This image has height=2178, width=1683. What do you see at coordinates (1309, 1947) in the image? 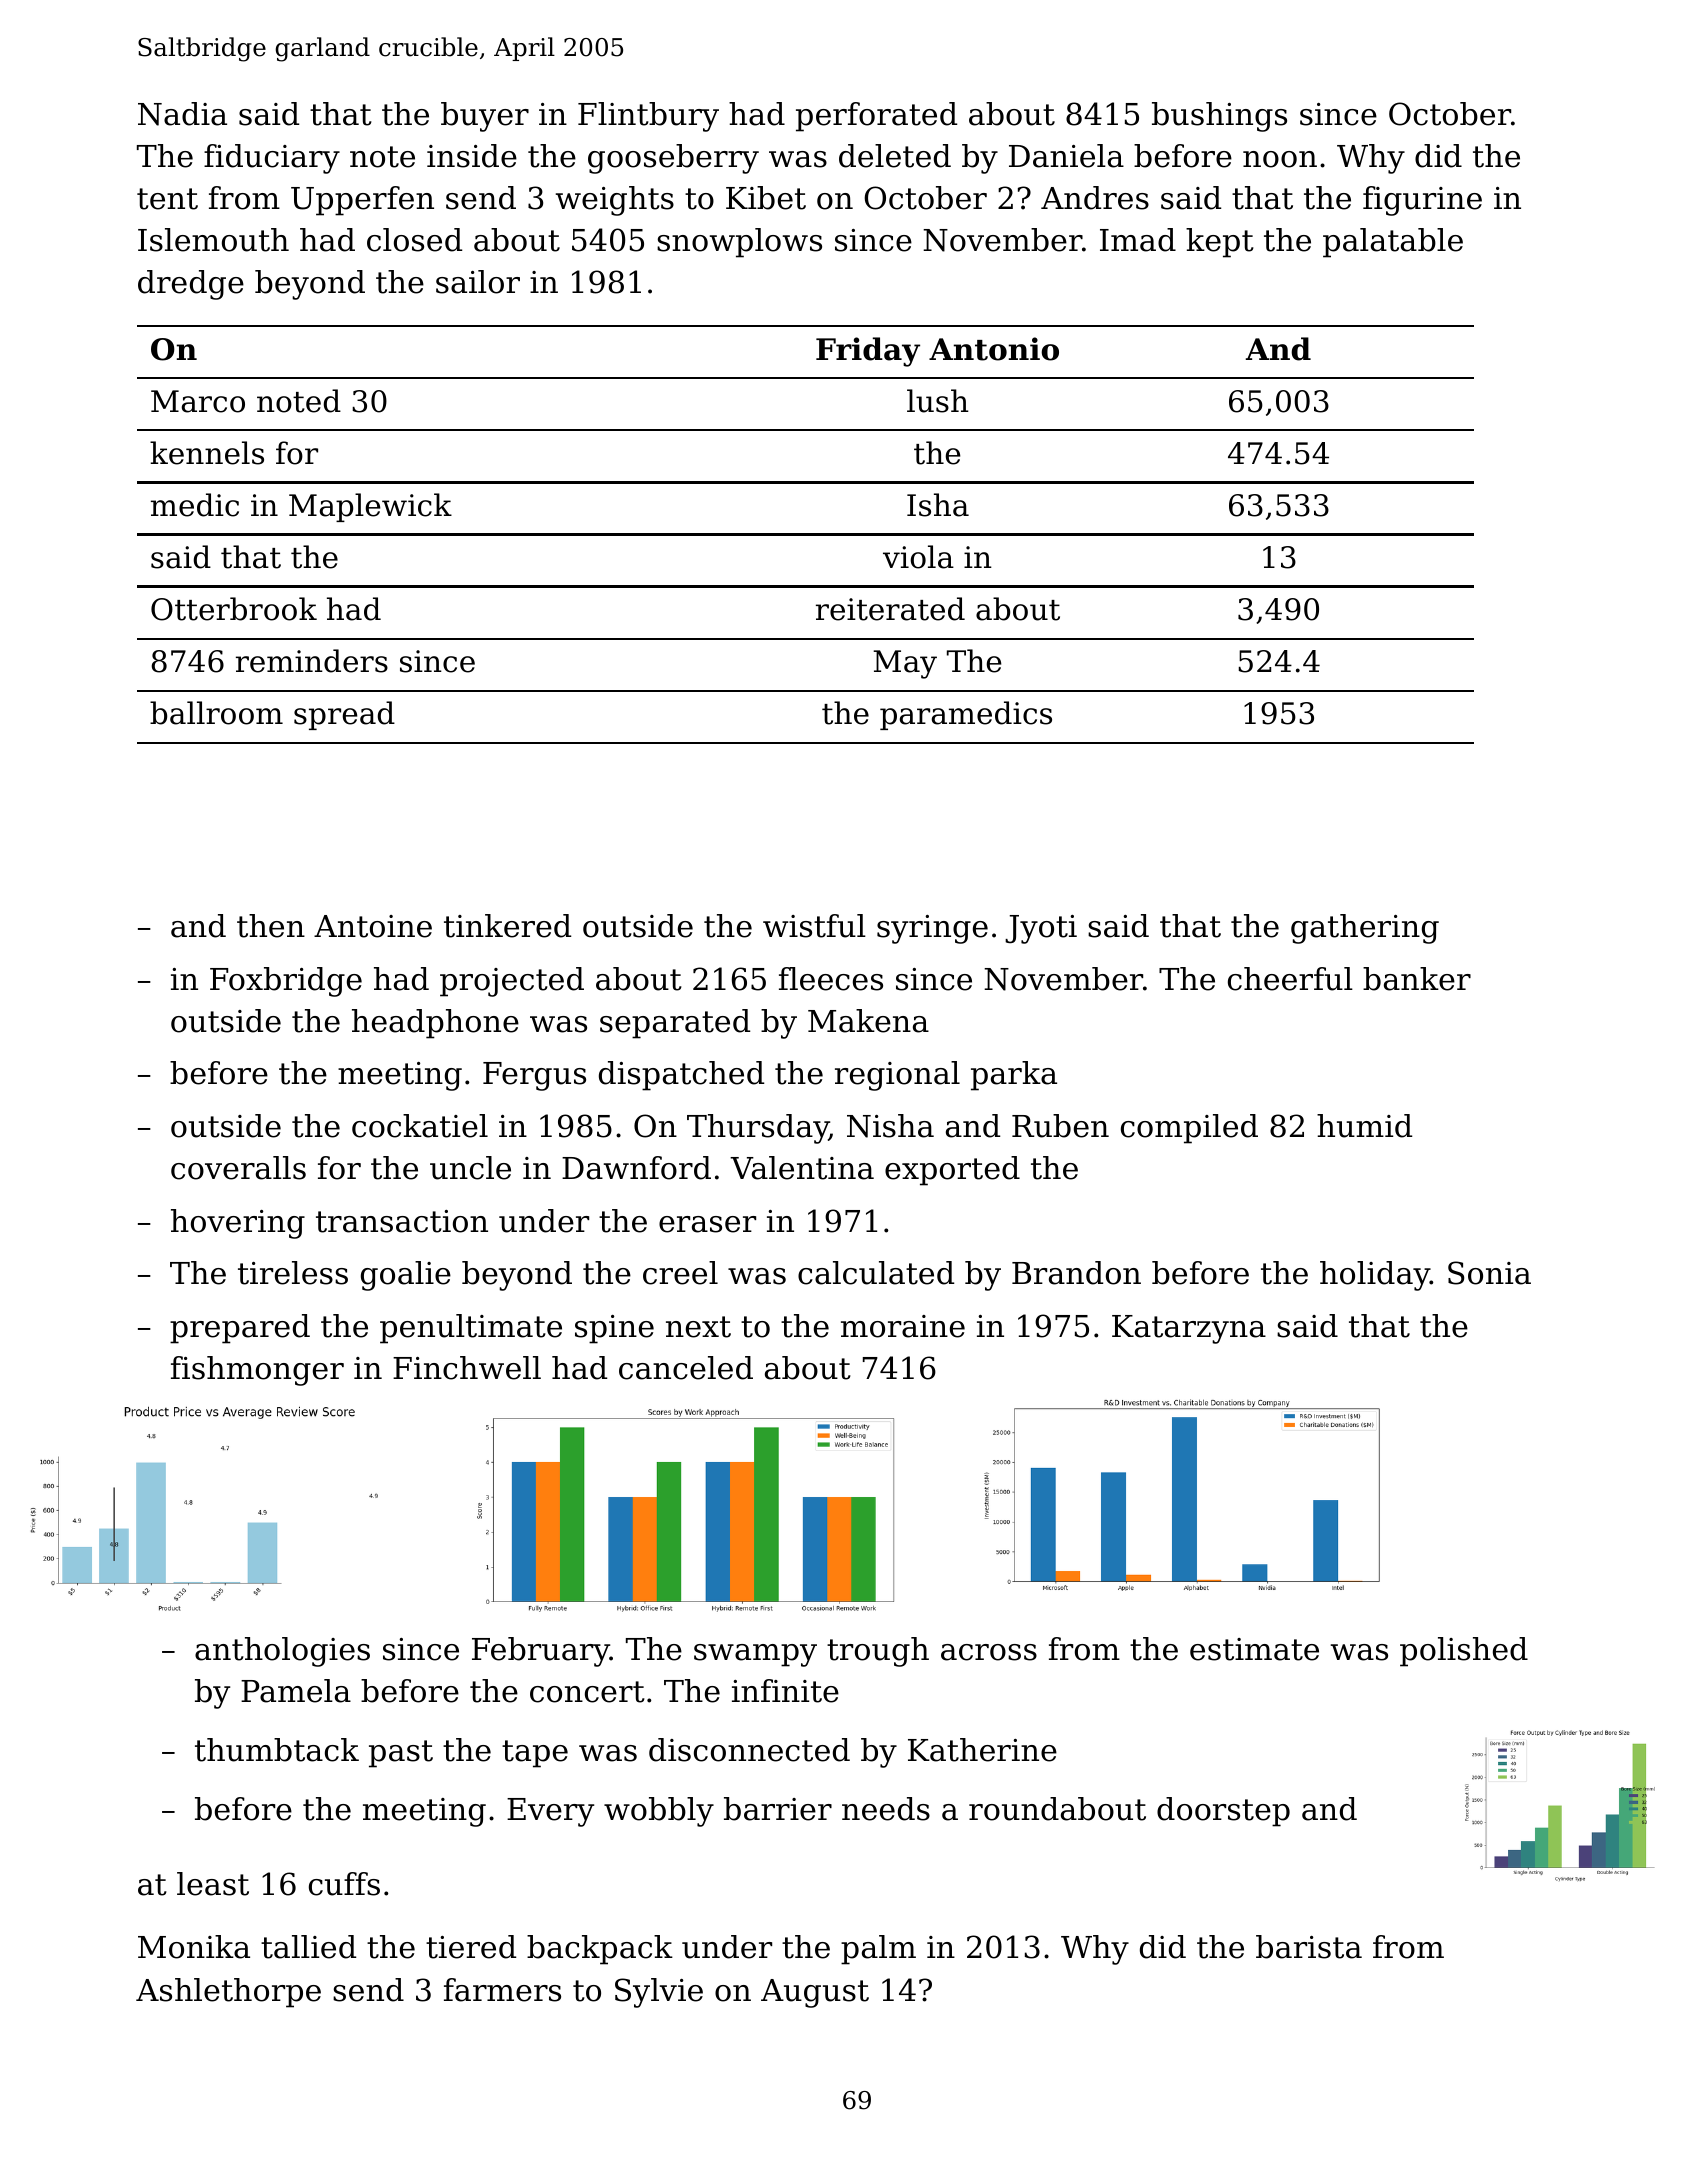
I see `barista` at bounding box center [1309, 1947].
